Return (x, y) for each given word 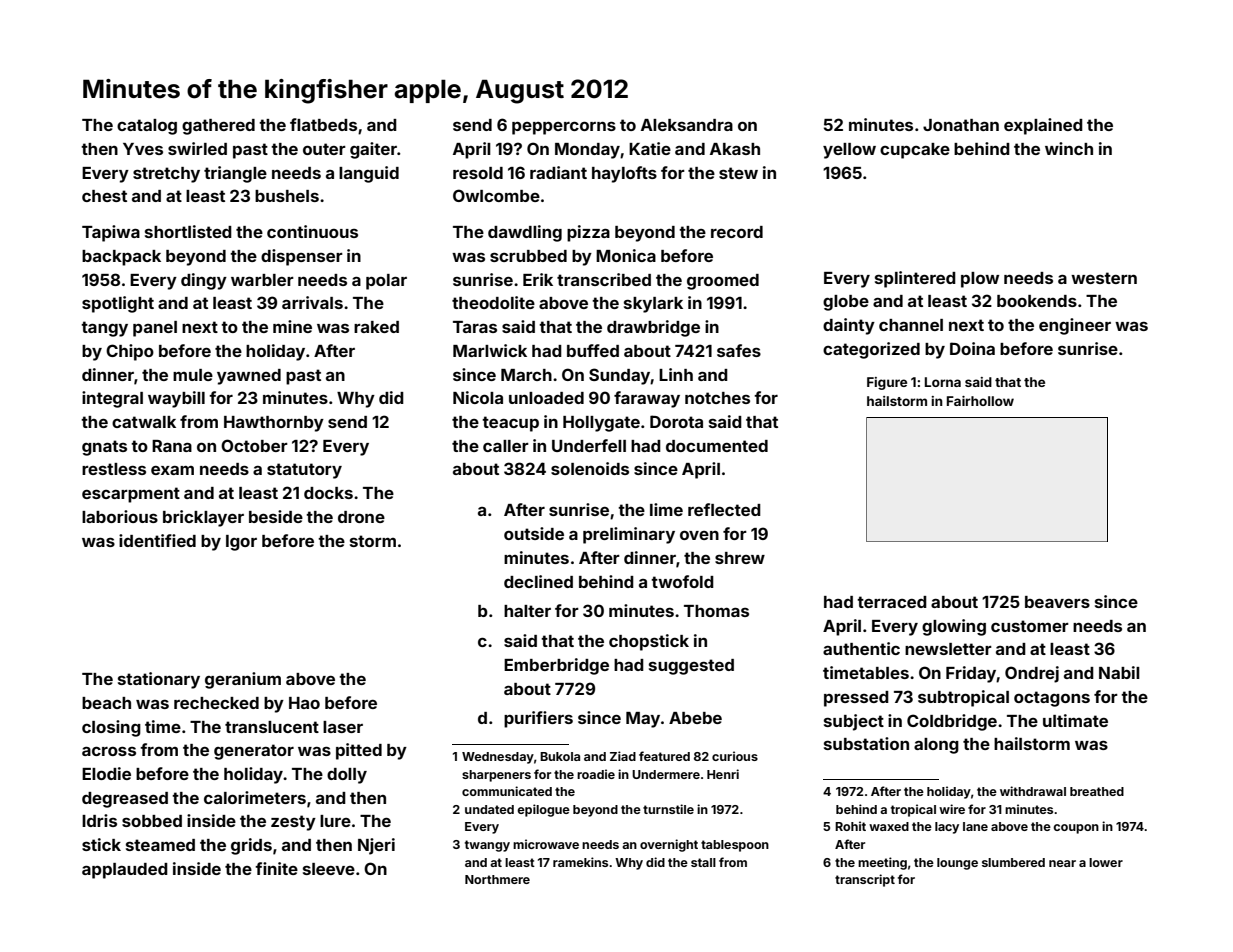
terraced (892, 602)
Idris (99, 820)
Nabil (1119, 672)
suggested (691, 667)
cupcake (915, 151)
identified (157, 540)
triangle (235, 174)
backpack (121, 258)
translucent (272, 727)
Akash (735, 149)
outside (534, 533)
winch (1069, 148)
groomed (723, 282)
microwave (546, 844)
